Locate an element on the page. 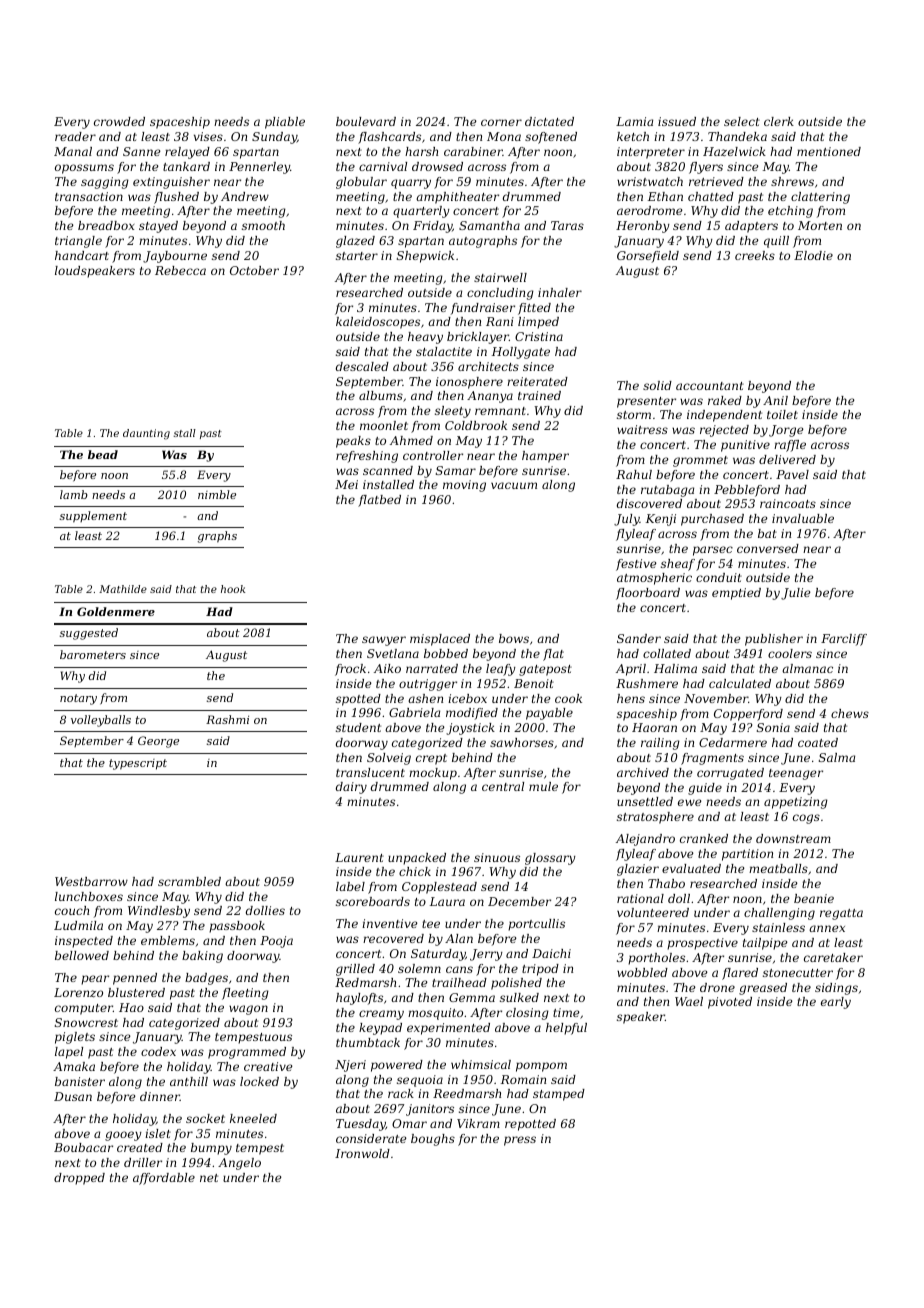 Image resolution: width=924 pixels, height=1308 pixels. bellowed is located at coordinates (82, 955).
